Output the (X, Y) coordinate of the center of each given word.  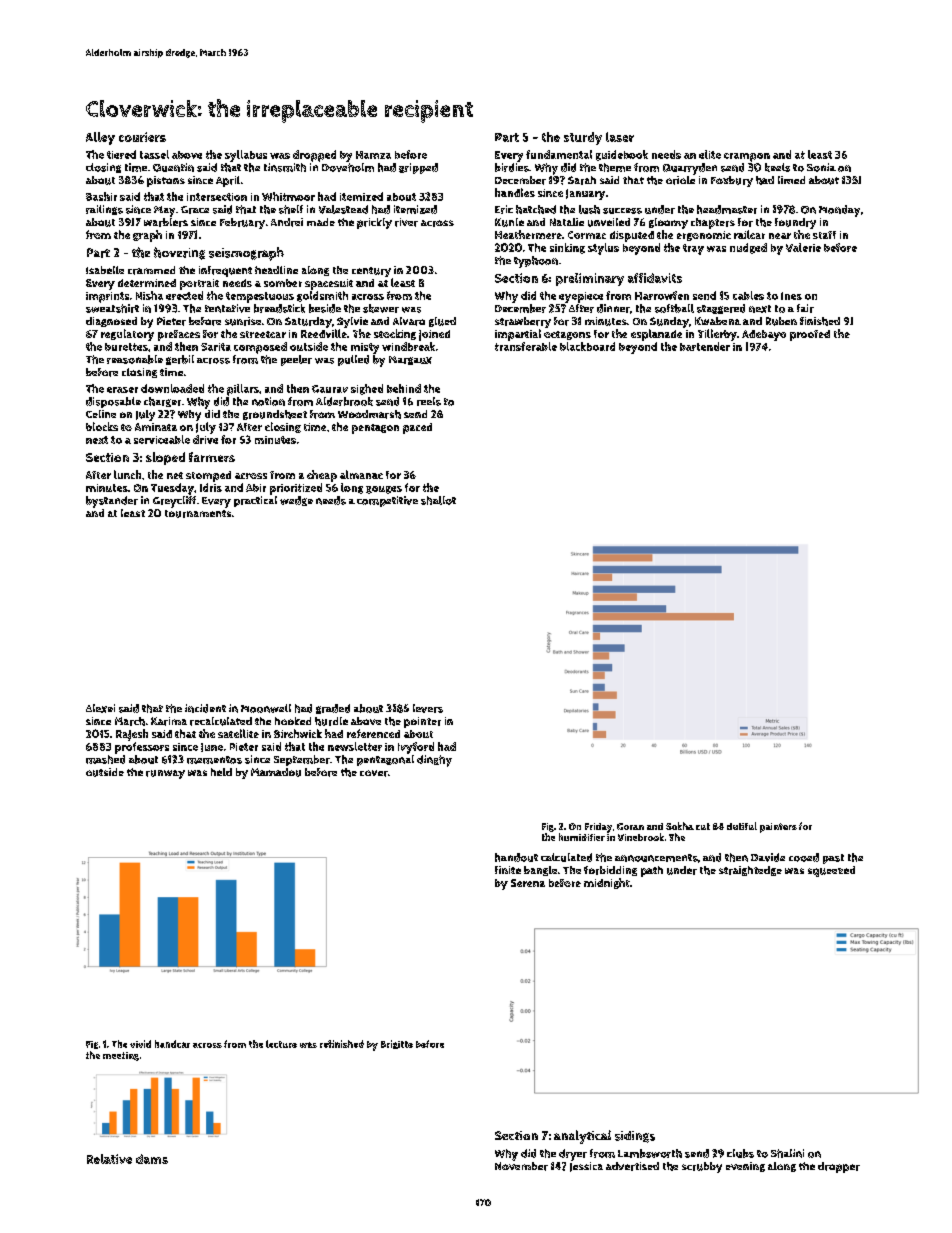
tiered (121, 154)
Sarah (582, 180)
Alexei (100, 708)
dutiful (742, 826)
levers (428, 708)
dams (152, 1159)
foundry (795, 223)
